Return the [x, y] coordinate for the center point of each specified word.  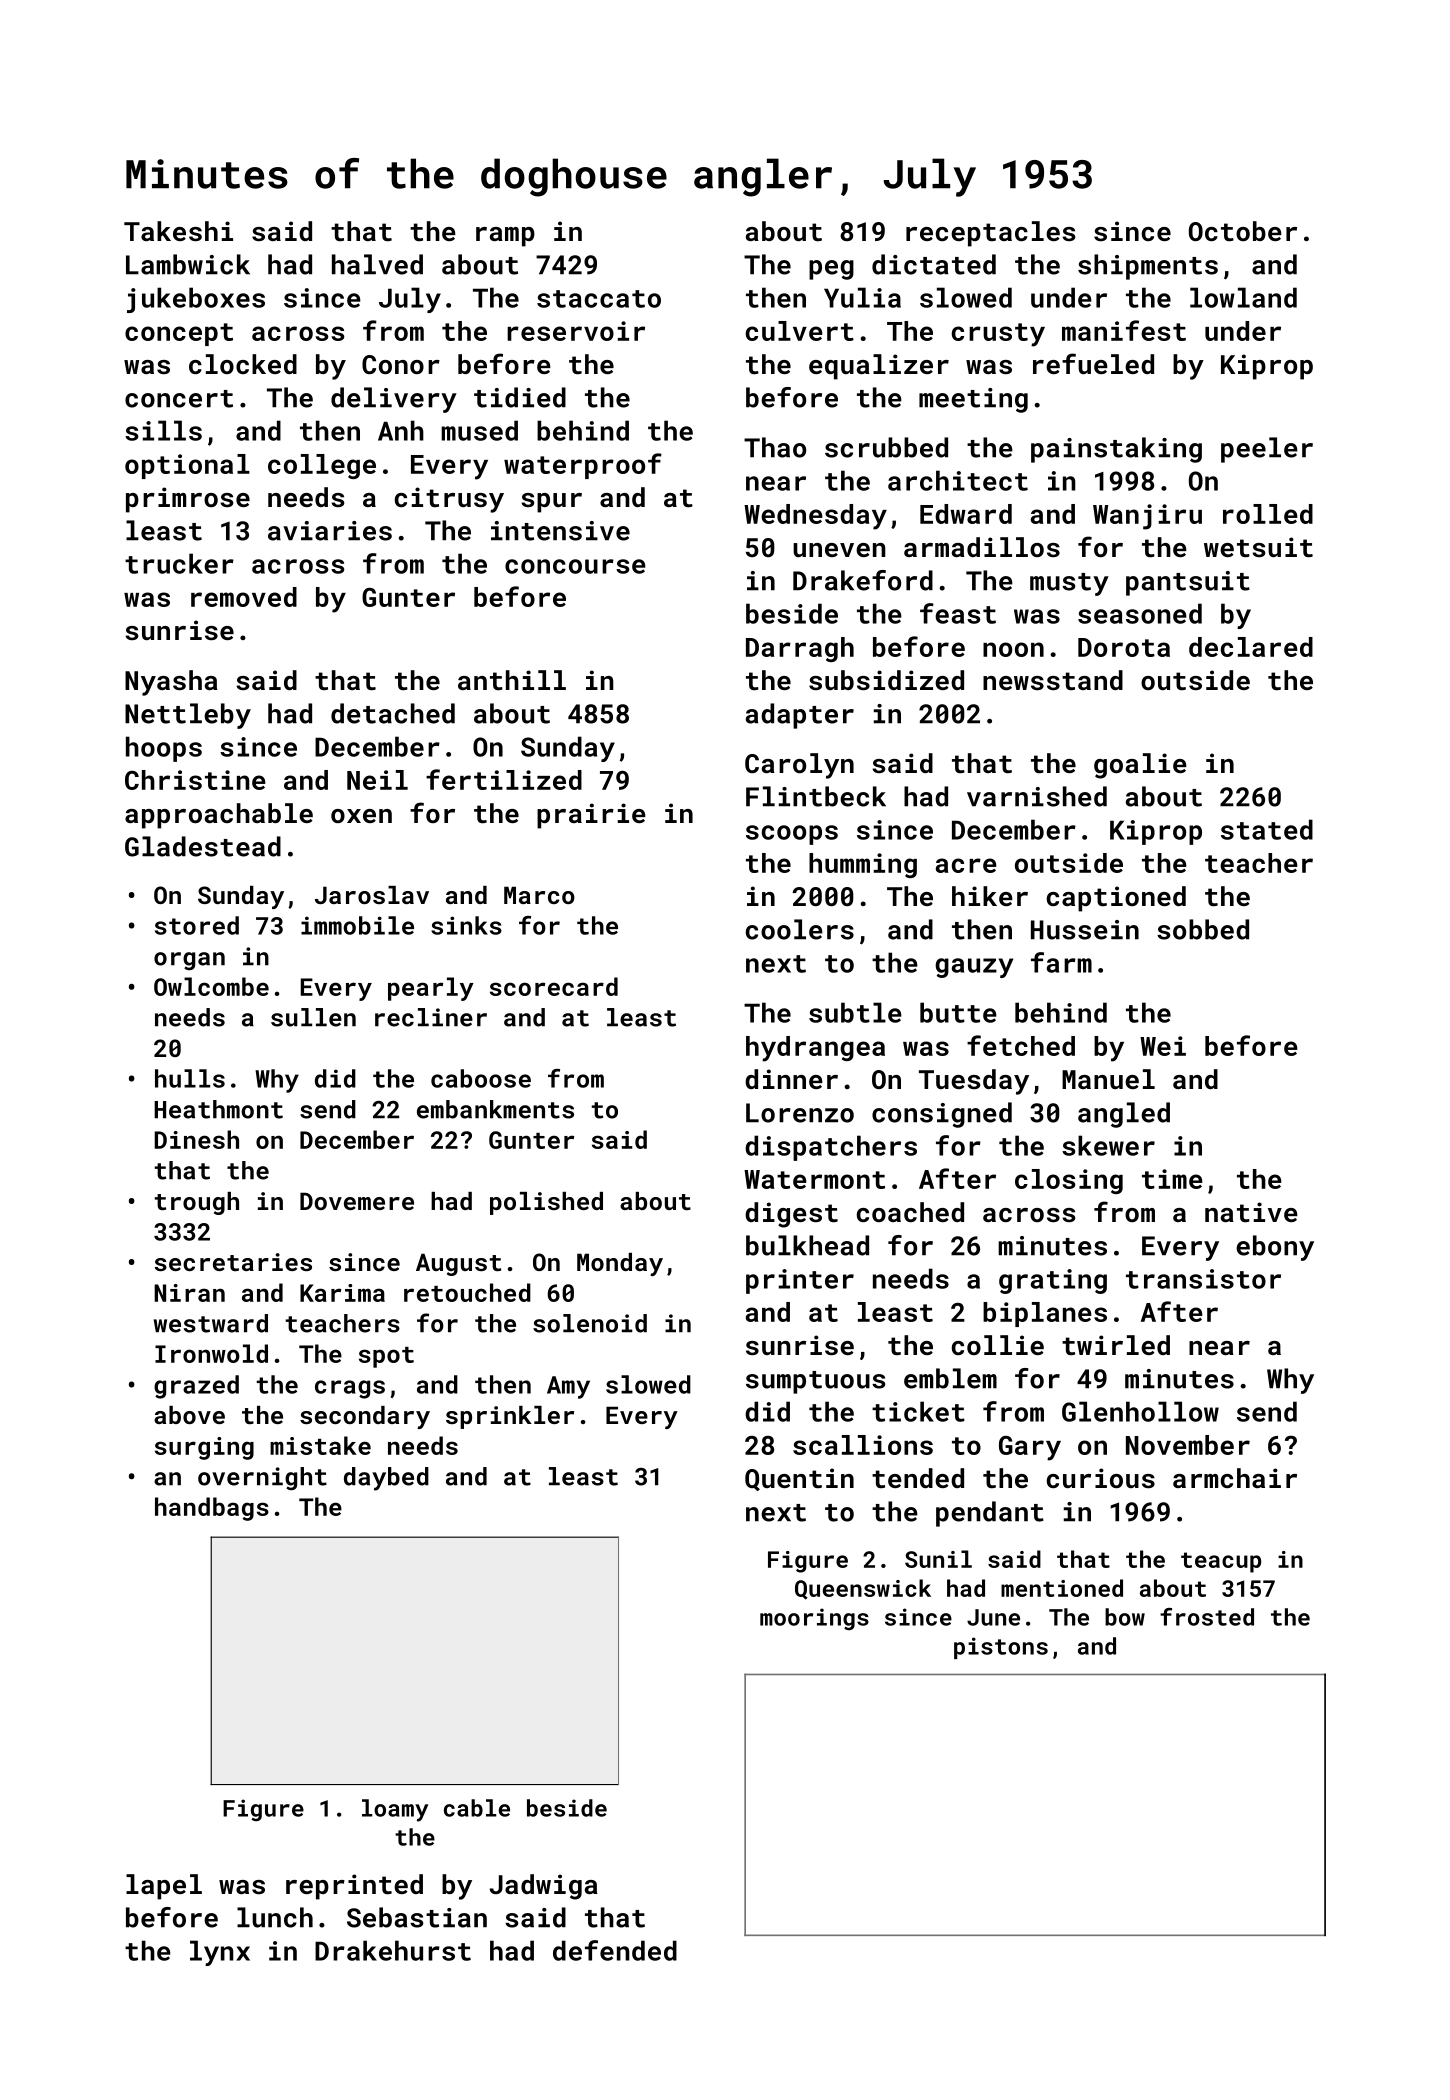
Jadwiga [544, 1887]
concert [179, 399]
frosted [1207, 1617]
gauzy [974, 968]
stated [1267, 829]
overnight [262, 1479]
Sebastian [417, 1917]
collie [998, 1345]
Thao [775, 447]
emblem [950, 1378]
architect [958, 480]
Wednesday [815, 517]
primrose [188, 500]
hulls [190, 1078]
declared [1251, 647]
